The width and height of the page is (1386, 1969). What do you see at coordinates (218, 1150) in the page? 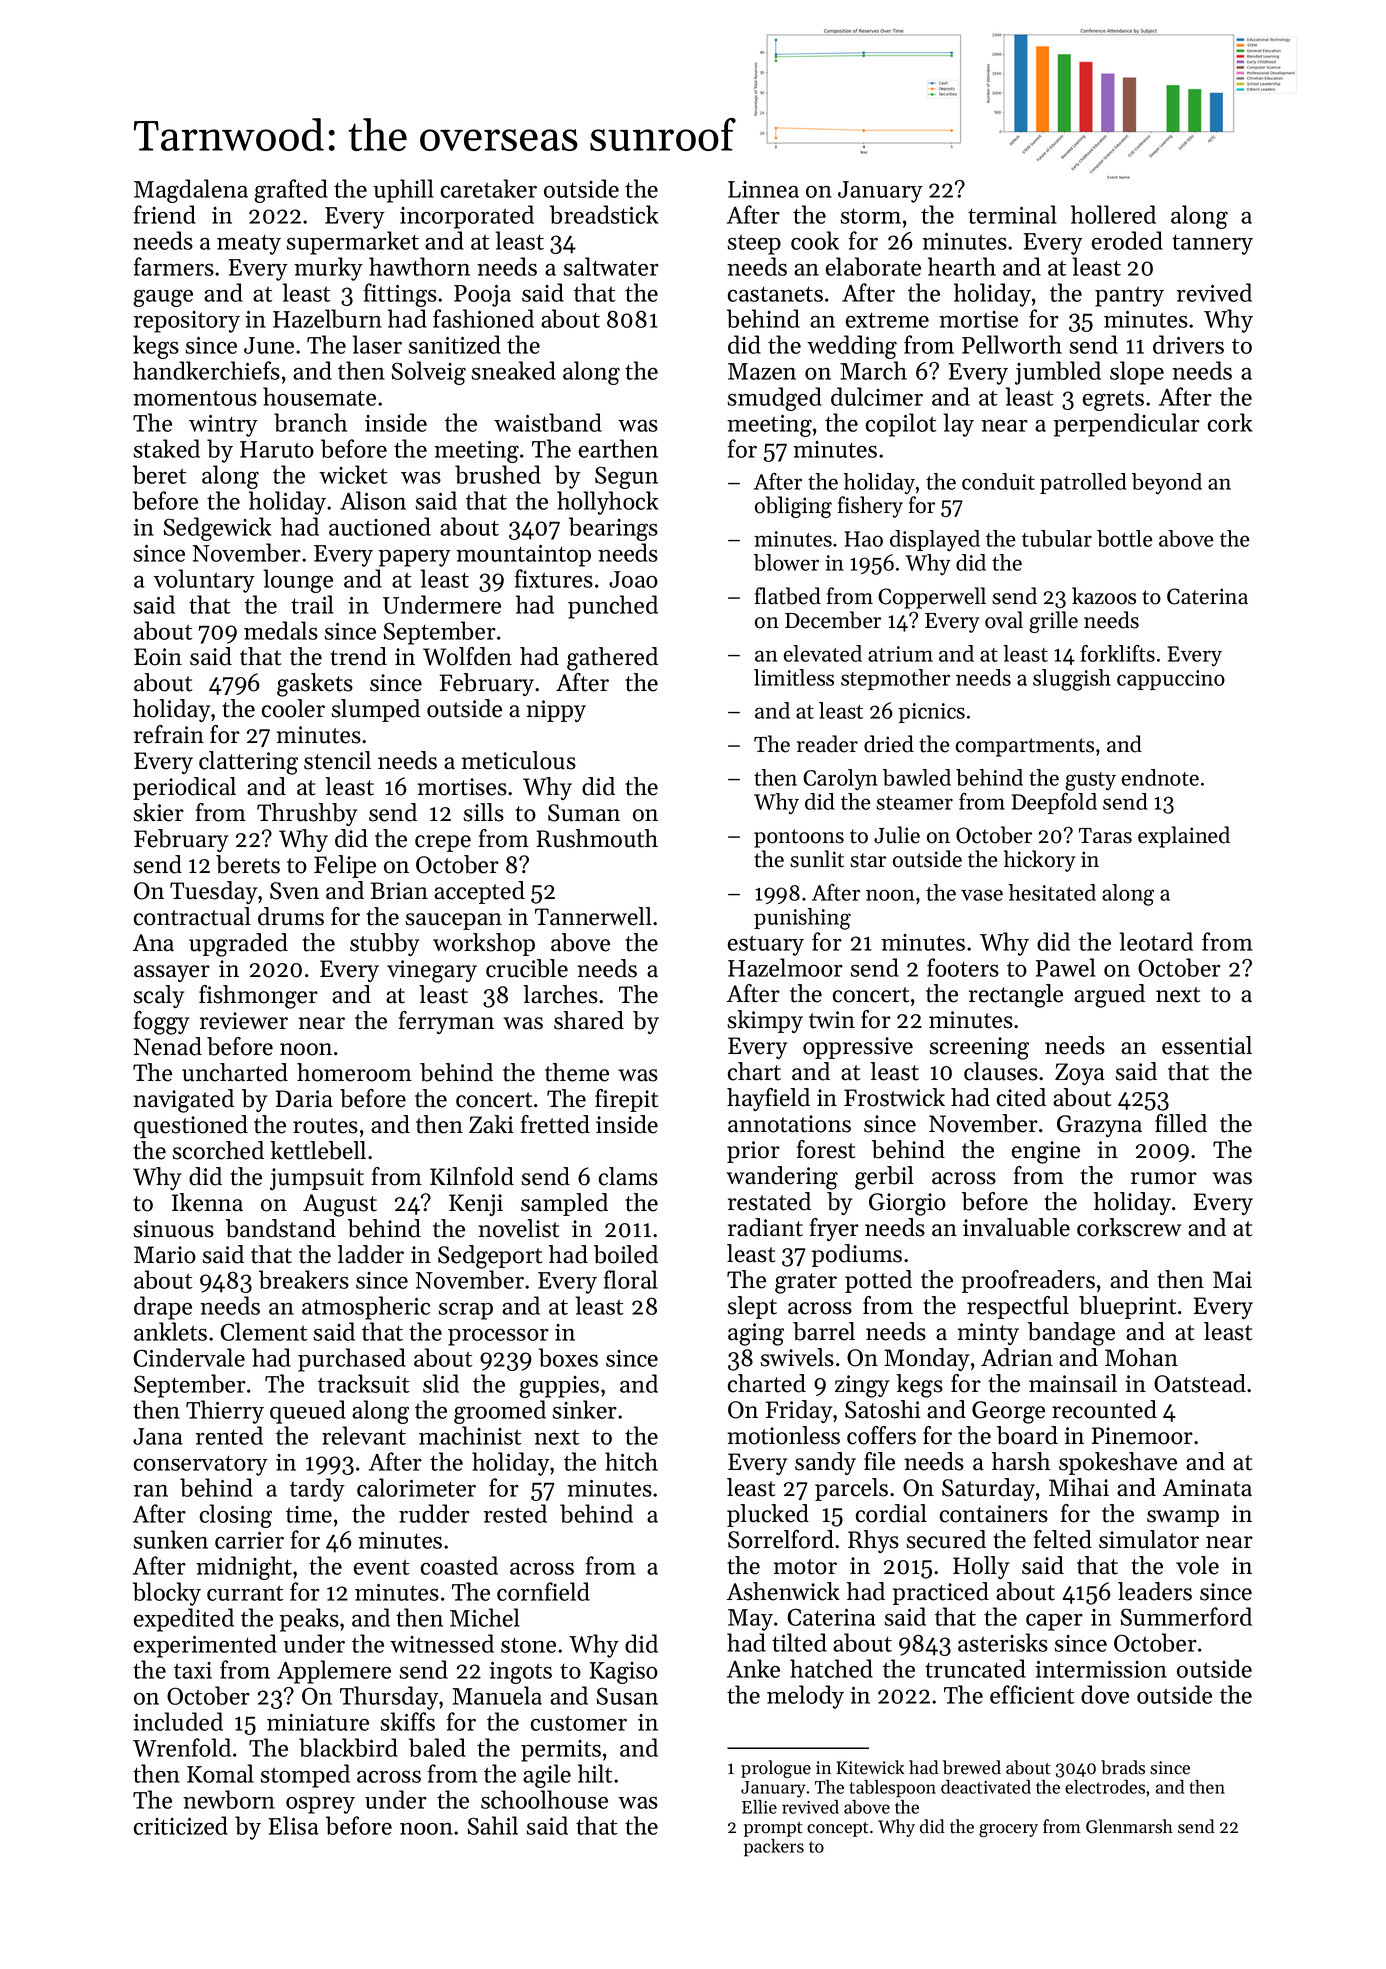
I see `scorched` at bounding box center [218, 1150].
